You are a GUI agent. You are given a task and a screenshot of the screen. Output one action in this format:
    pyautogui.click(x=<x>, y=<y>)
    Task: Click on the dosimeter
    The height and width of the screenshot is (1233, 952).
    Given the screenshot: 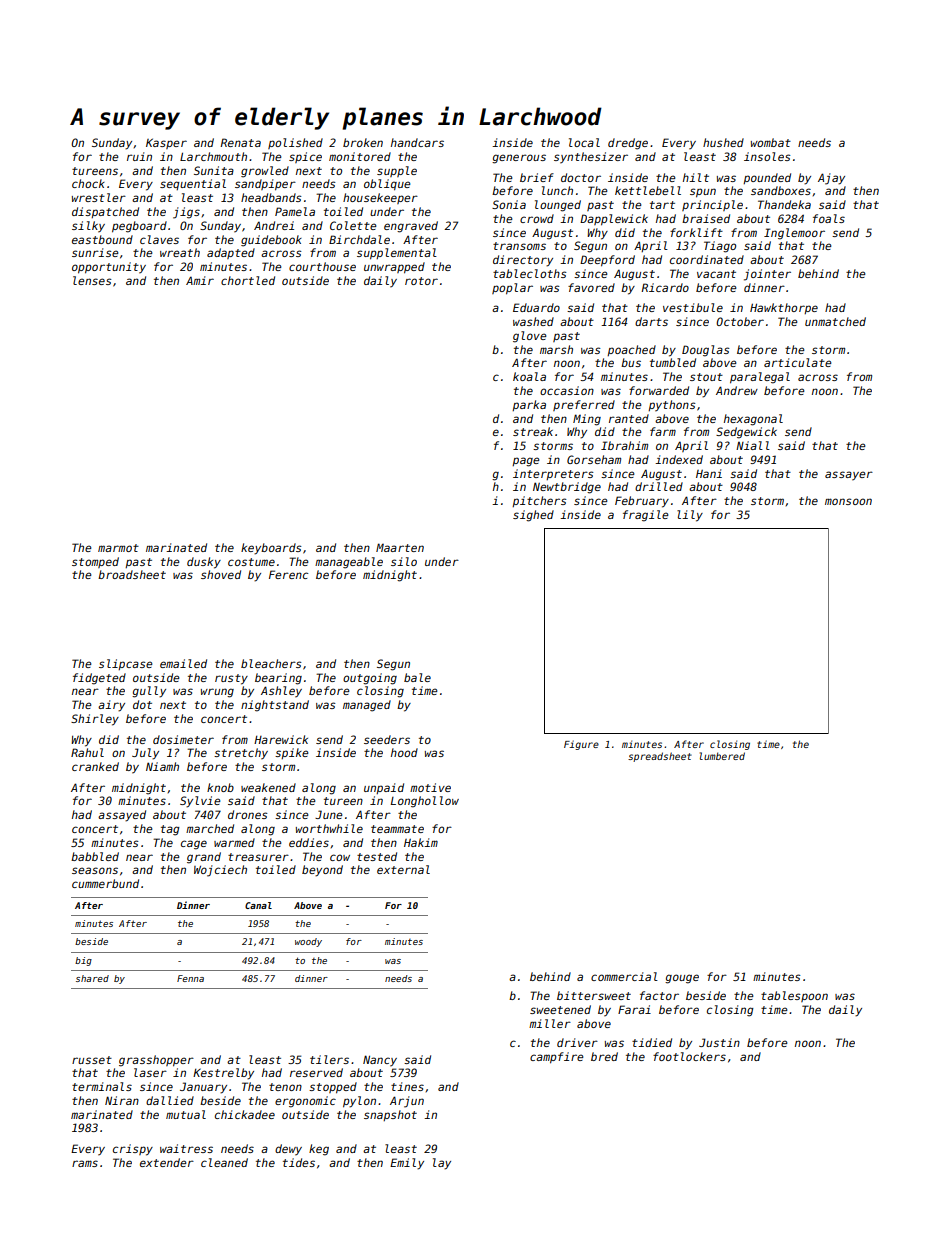 What is the action you would take?
    pyautogui.click(x=183, y=739)
